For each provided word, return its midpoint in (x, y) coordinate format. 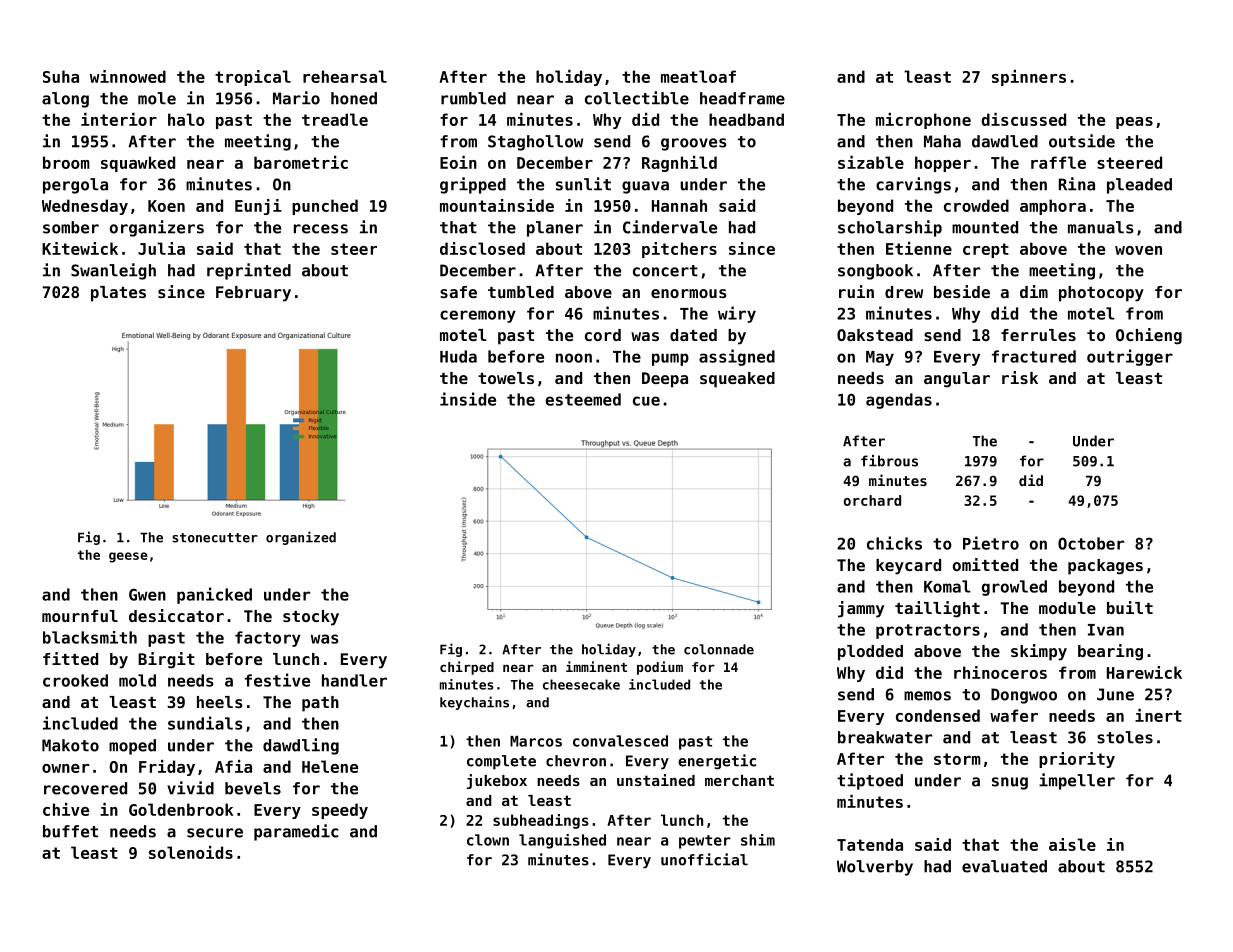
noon (574, 358)
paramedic (296, 832)
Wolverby (875, 868)
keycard (908, 567)
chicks (894, 543)
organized (301, 538)
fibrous (889, 461)
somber (71, 227)
